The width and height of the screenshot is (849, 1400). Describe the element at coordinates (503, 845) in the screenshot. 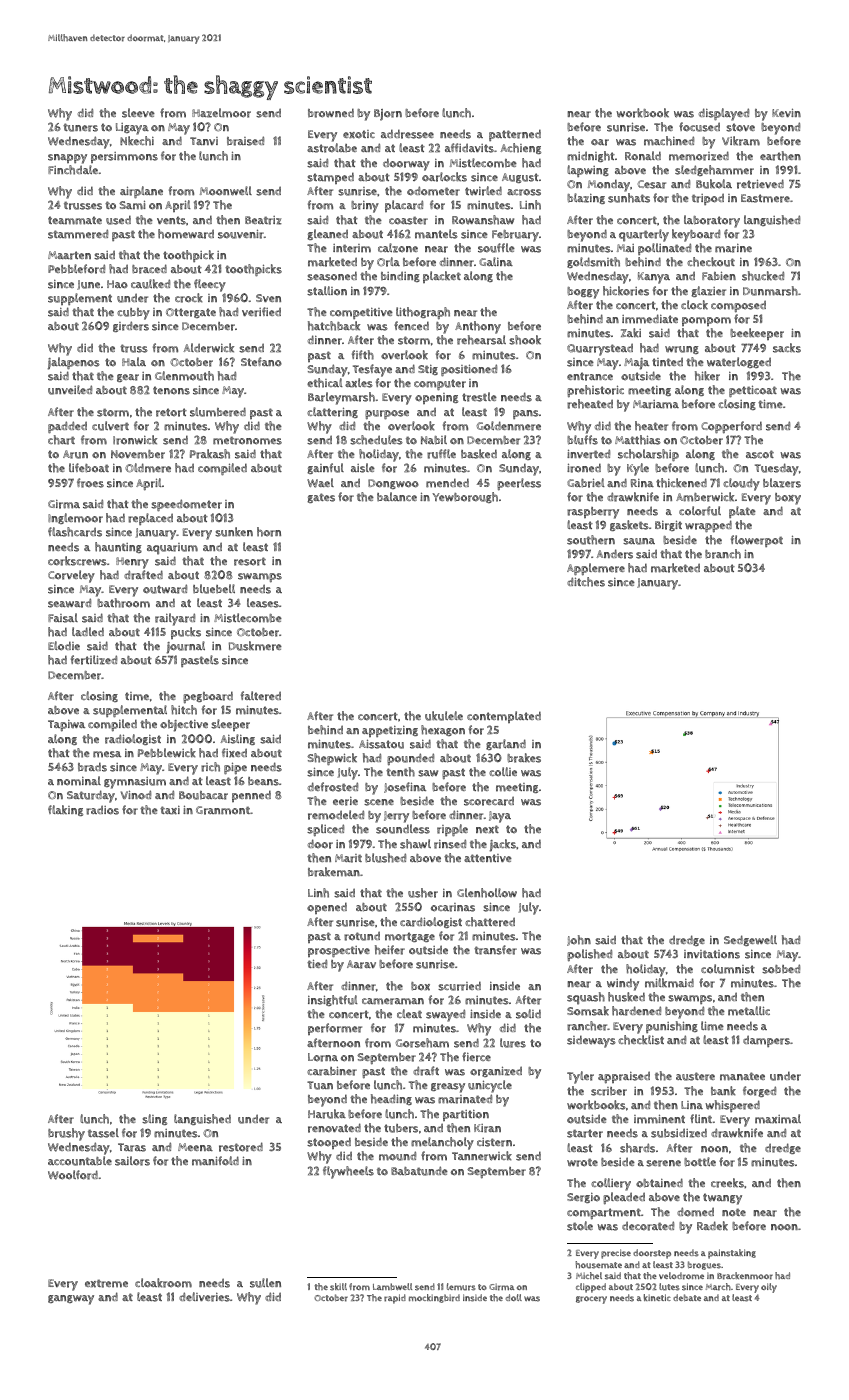

I see `jacks` at that location.
